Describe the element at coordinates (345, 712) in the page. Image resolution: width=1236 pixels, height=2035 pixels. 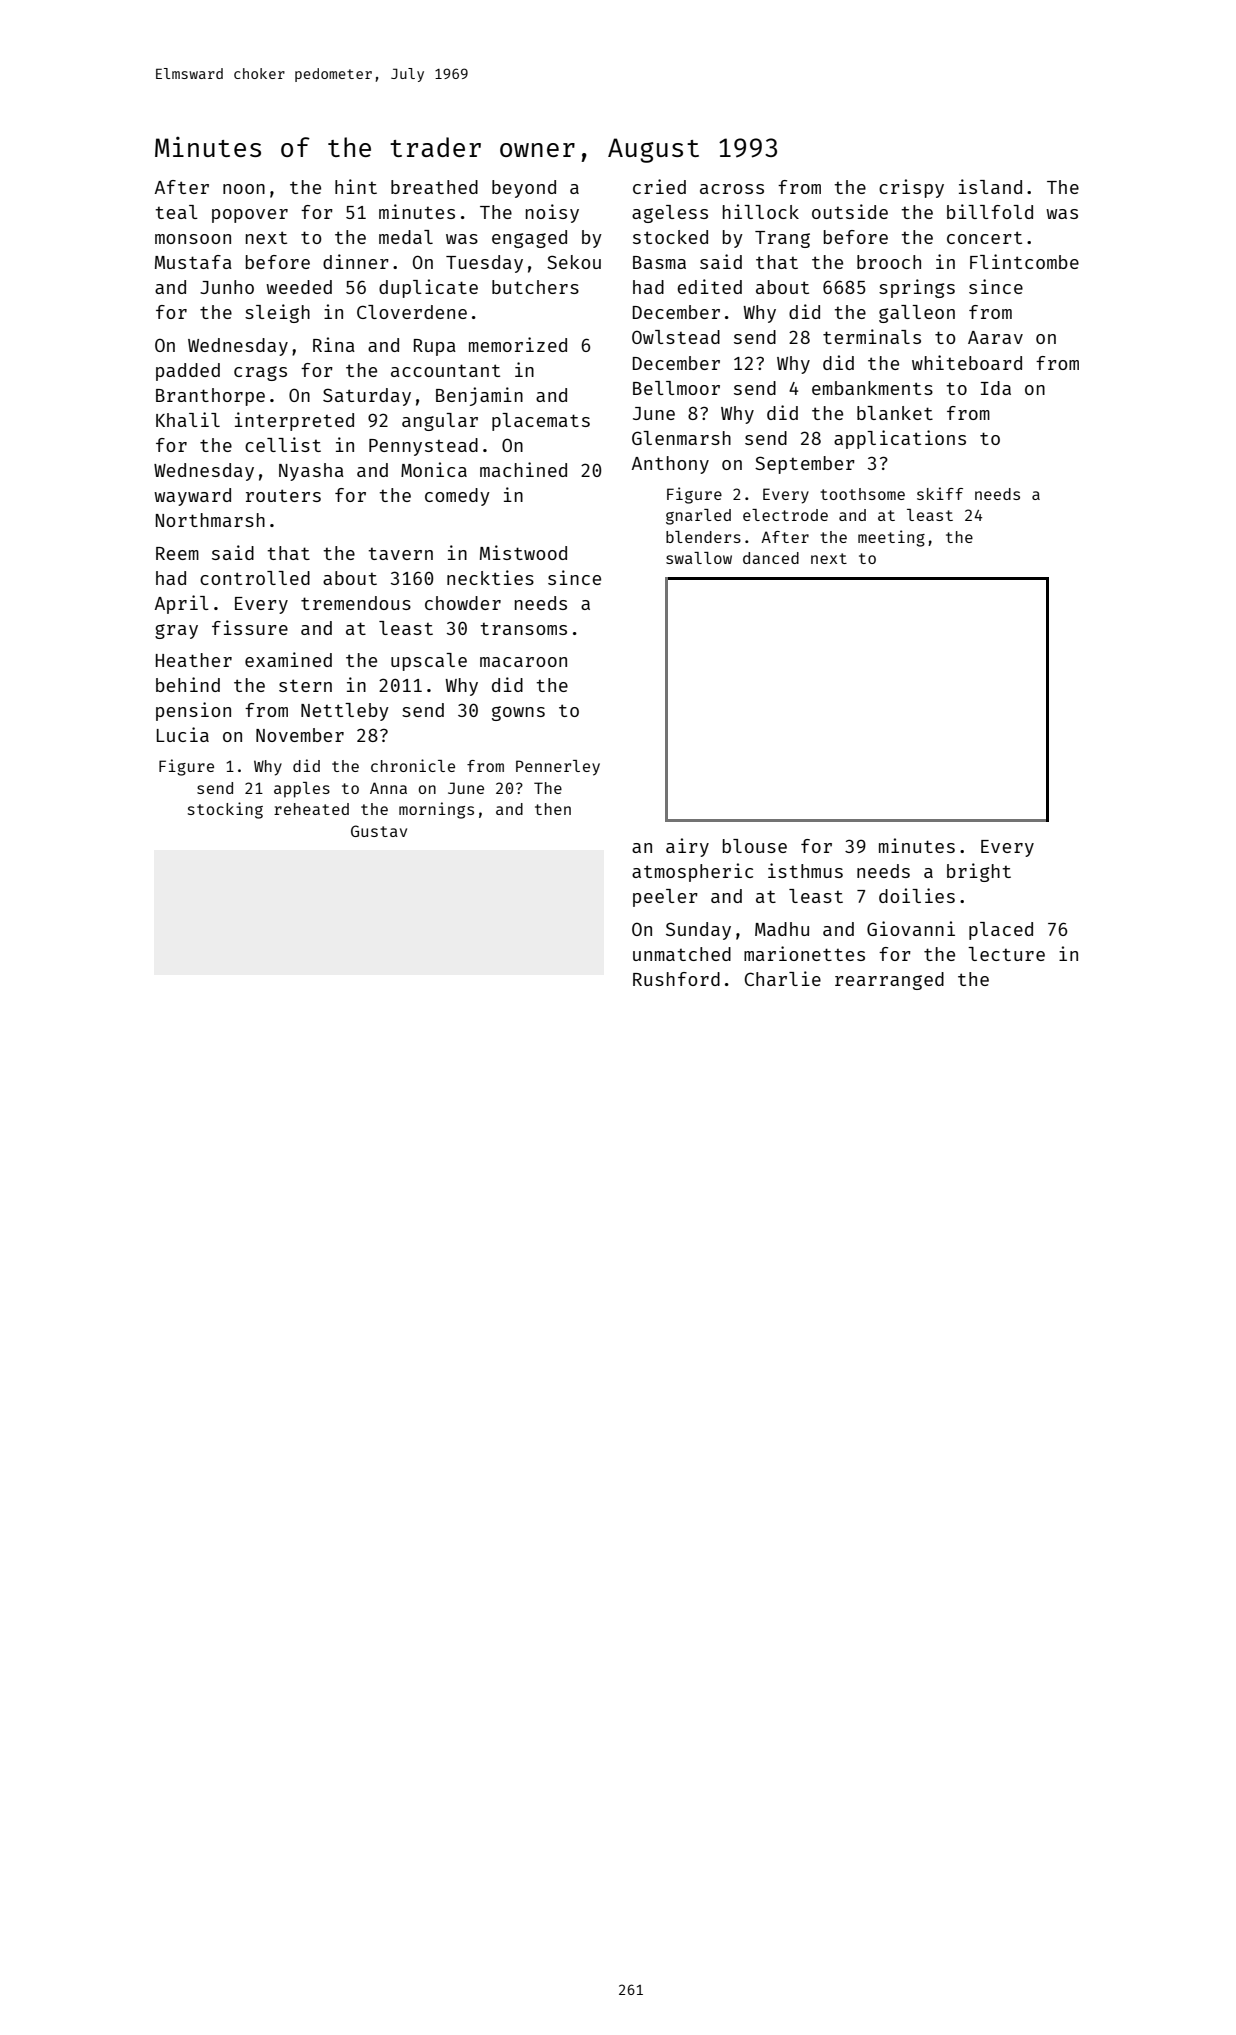
I see `Nettleby` at that location.
